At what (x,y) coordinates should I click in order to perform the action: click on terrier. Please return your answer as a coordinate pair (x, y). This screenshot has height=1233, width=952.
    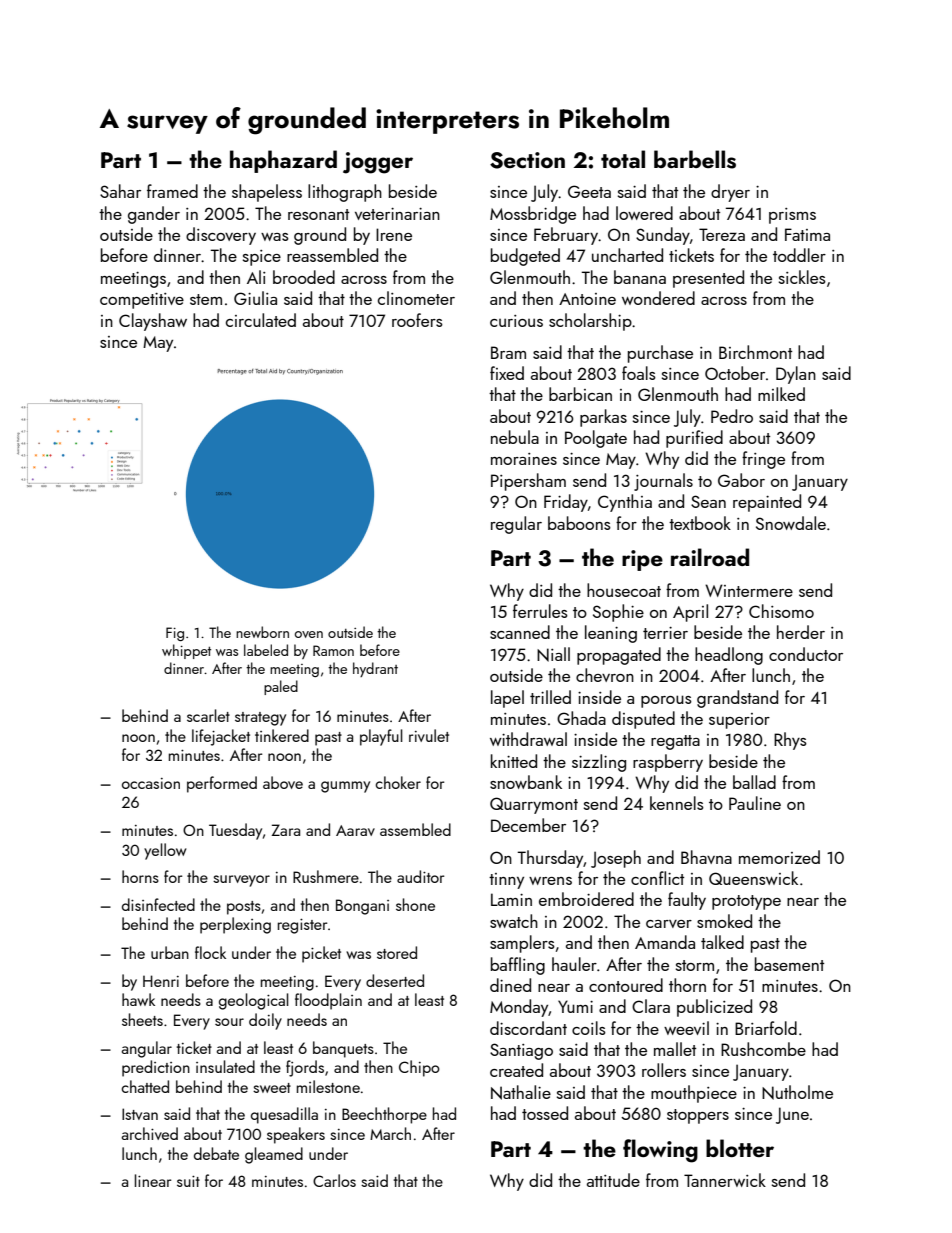
    Looking at the image, I should click on (665, 633).
